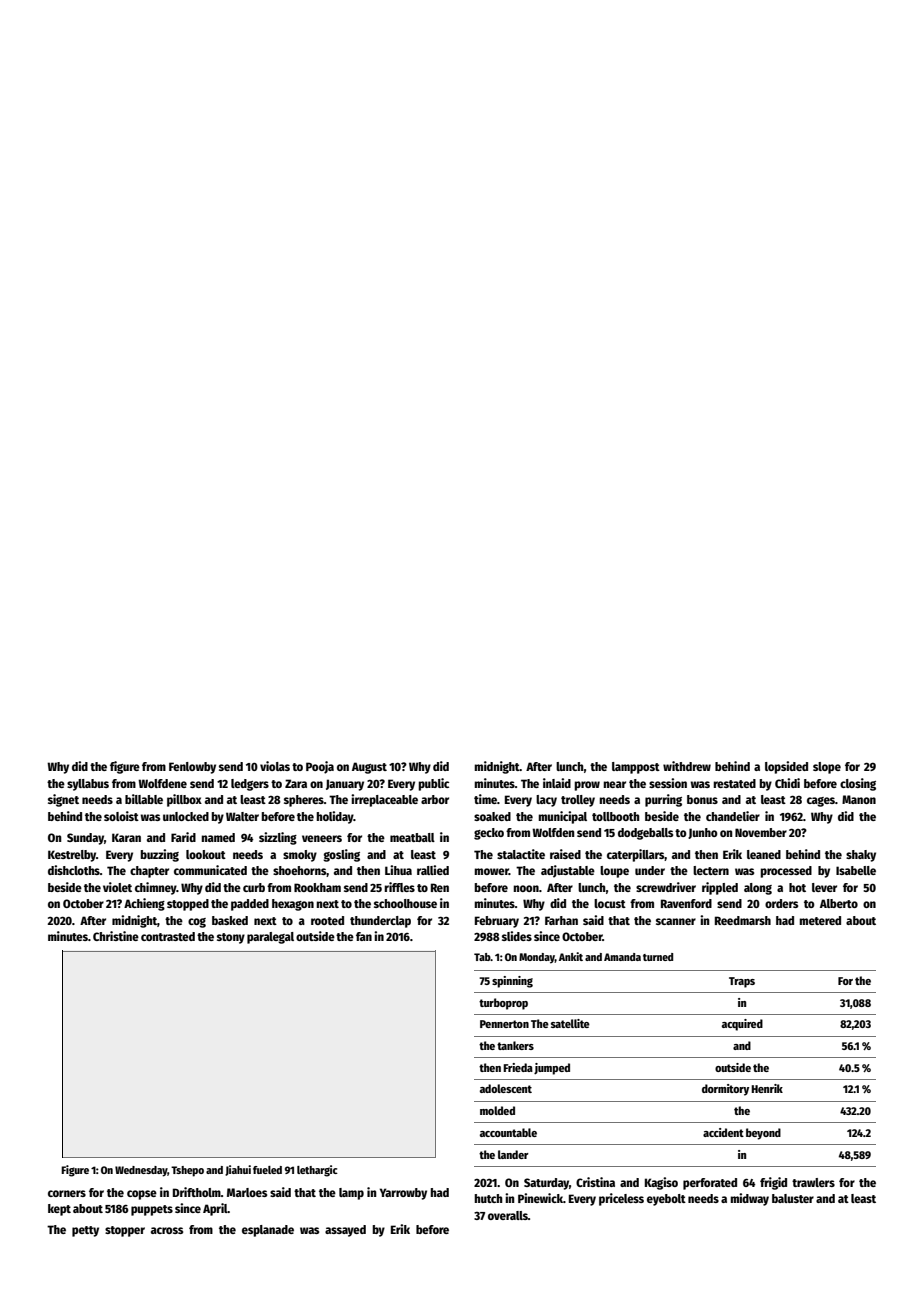 The height and width of the screenshot is (1308, 924). I want to click on Tshepo, so click(187, 1171).
